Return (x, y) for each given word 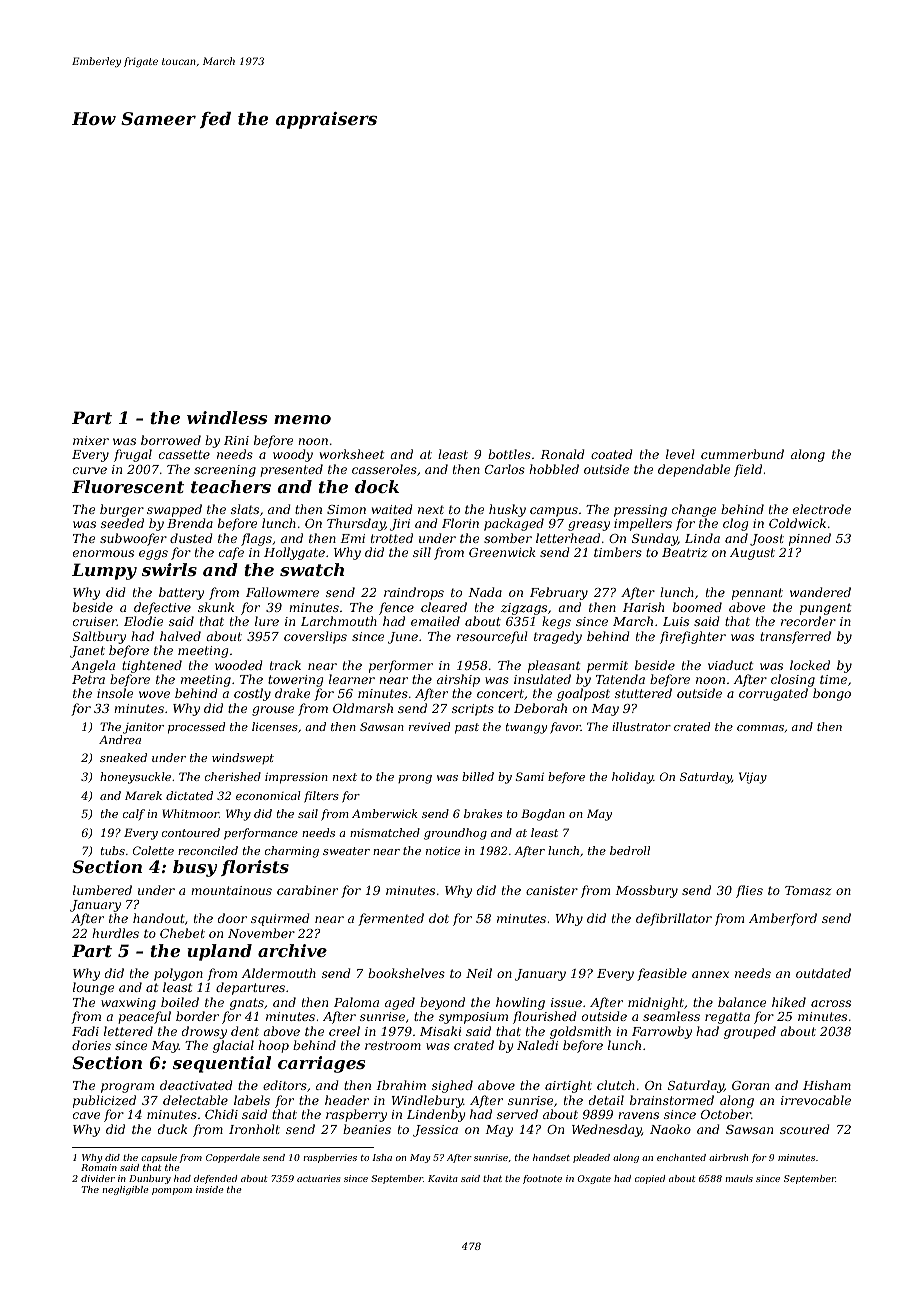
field (748, 470)
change (694, 510)
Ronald (563, 454)
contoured (191, 832)
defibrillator (674, 919)
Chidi (221, 1114)
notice (443, 851)
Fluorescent (128, 486)
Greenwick (502, 552)
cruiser (95, 621)
